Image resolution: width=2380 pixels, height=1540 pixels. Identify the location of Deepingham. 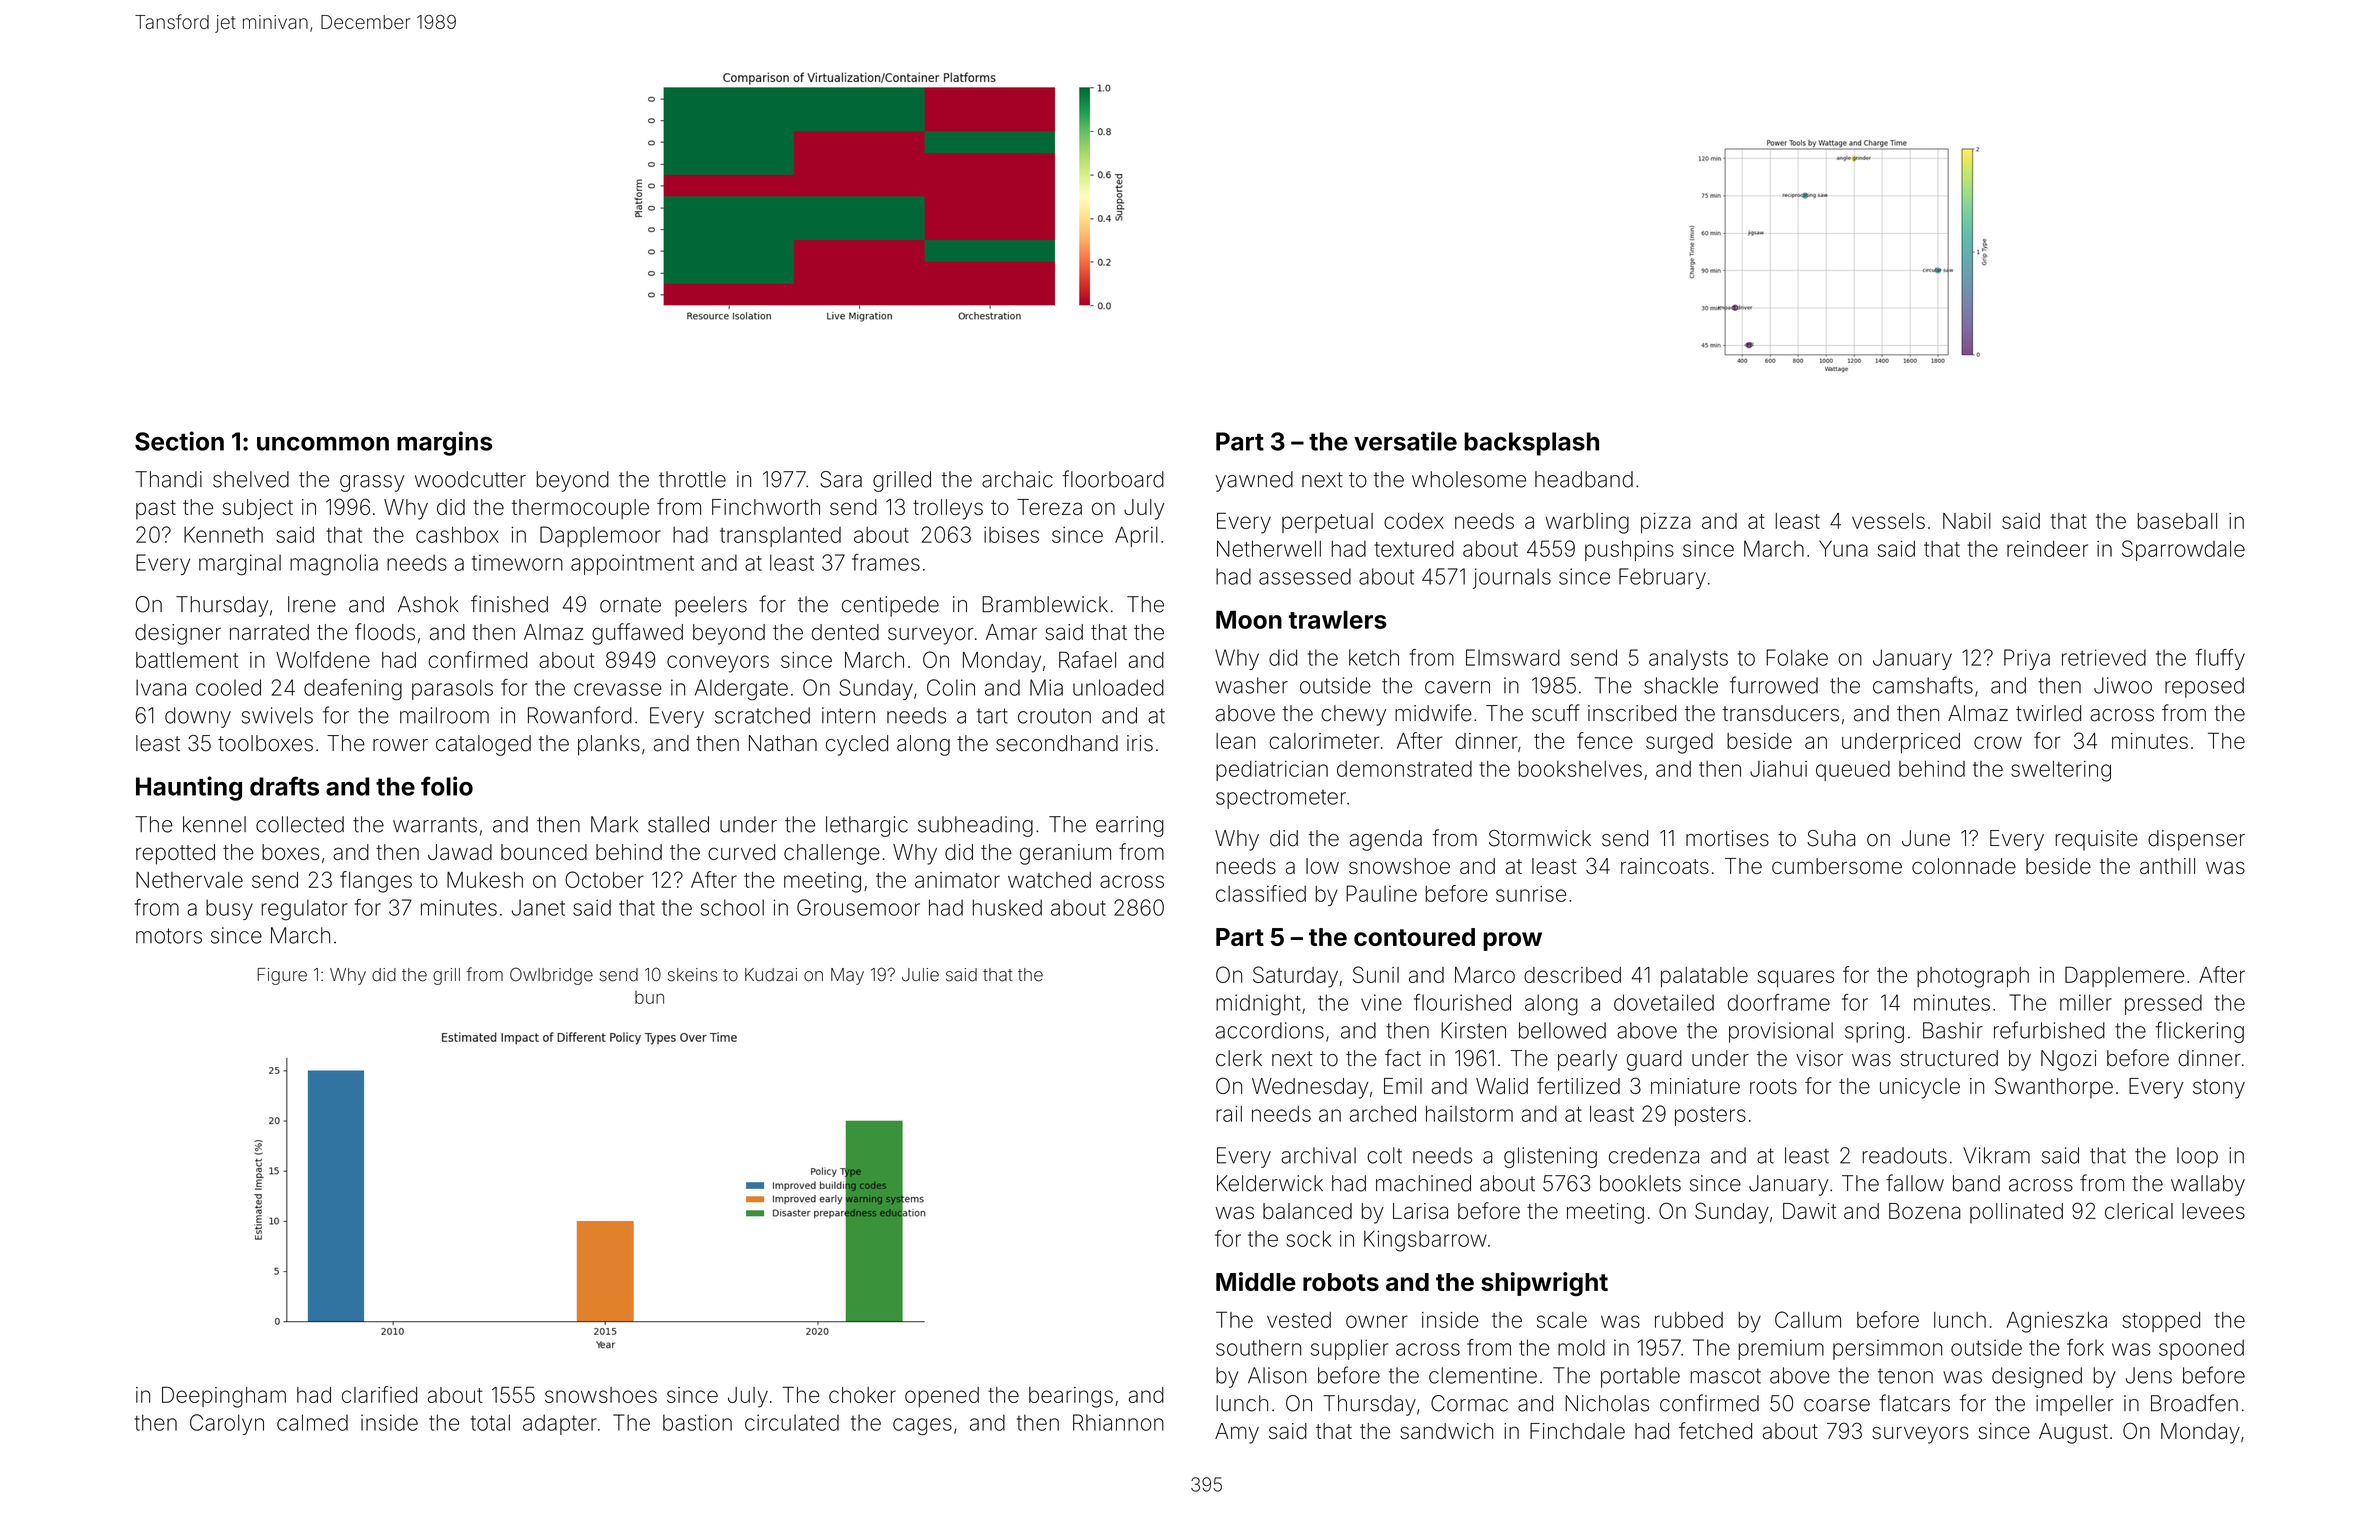
(224, 1397).
